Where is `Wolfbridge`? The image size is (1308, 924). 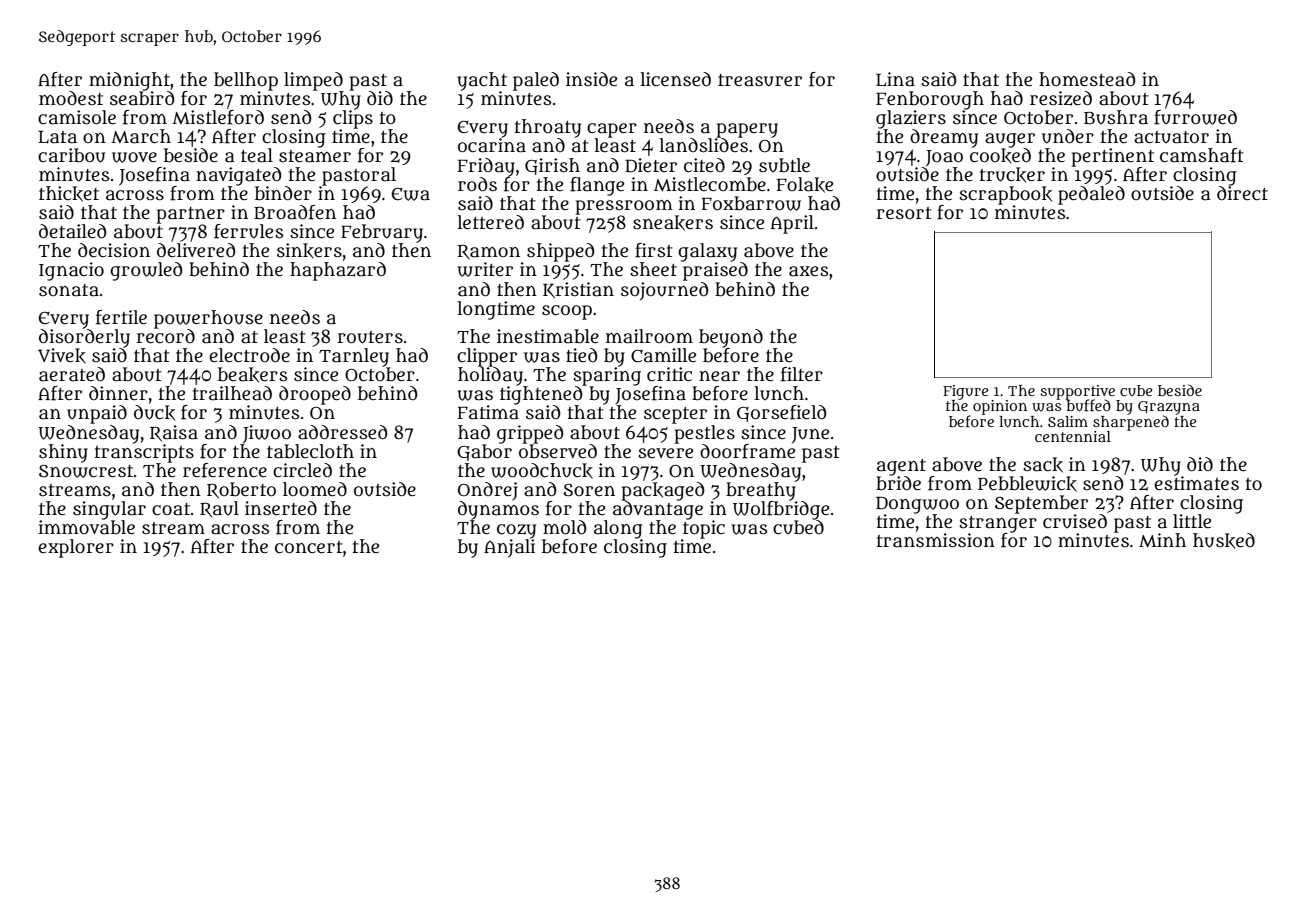 Wolfbridge is located at coordinates (781, 509).
